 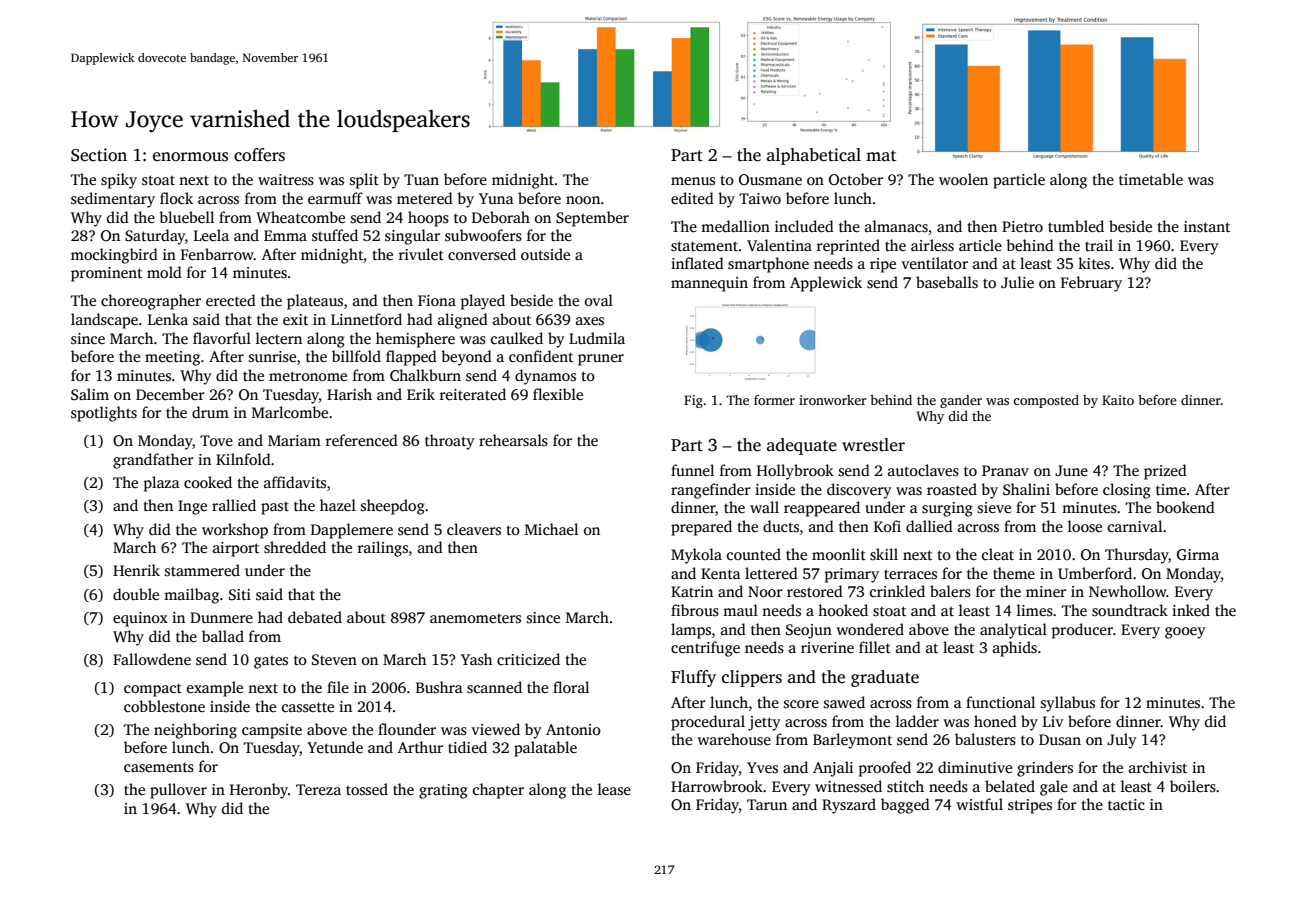 I want to click on Ousmane, so click(x=770, y=179).
